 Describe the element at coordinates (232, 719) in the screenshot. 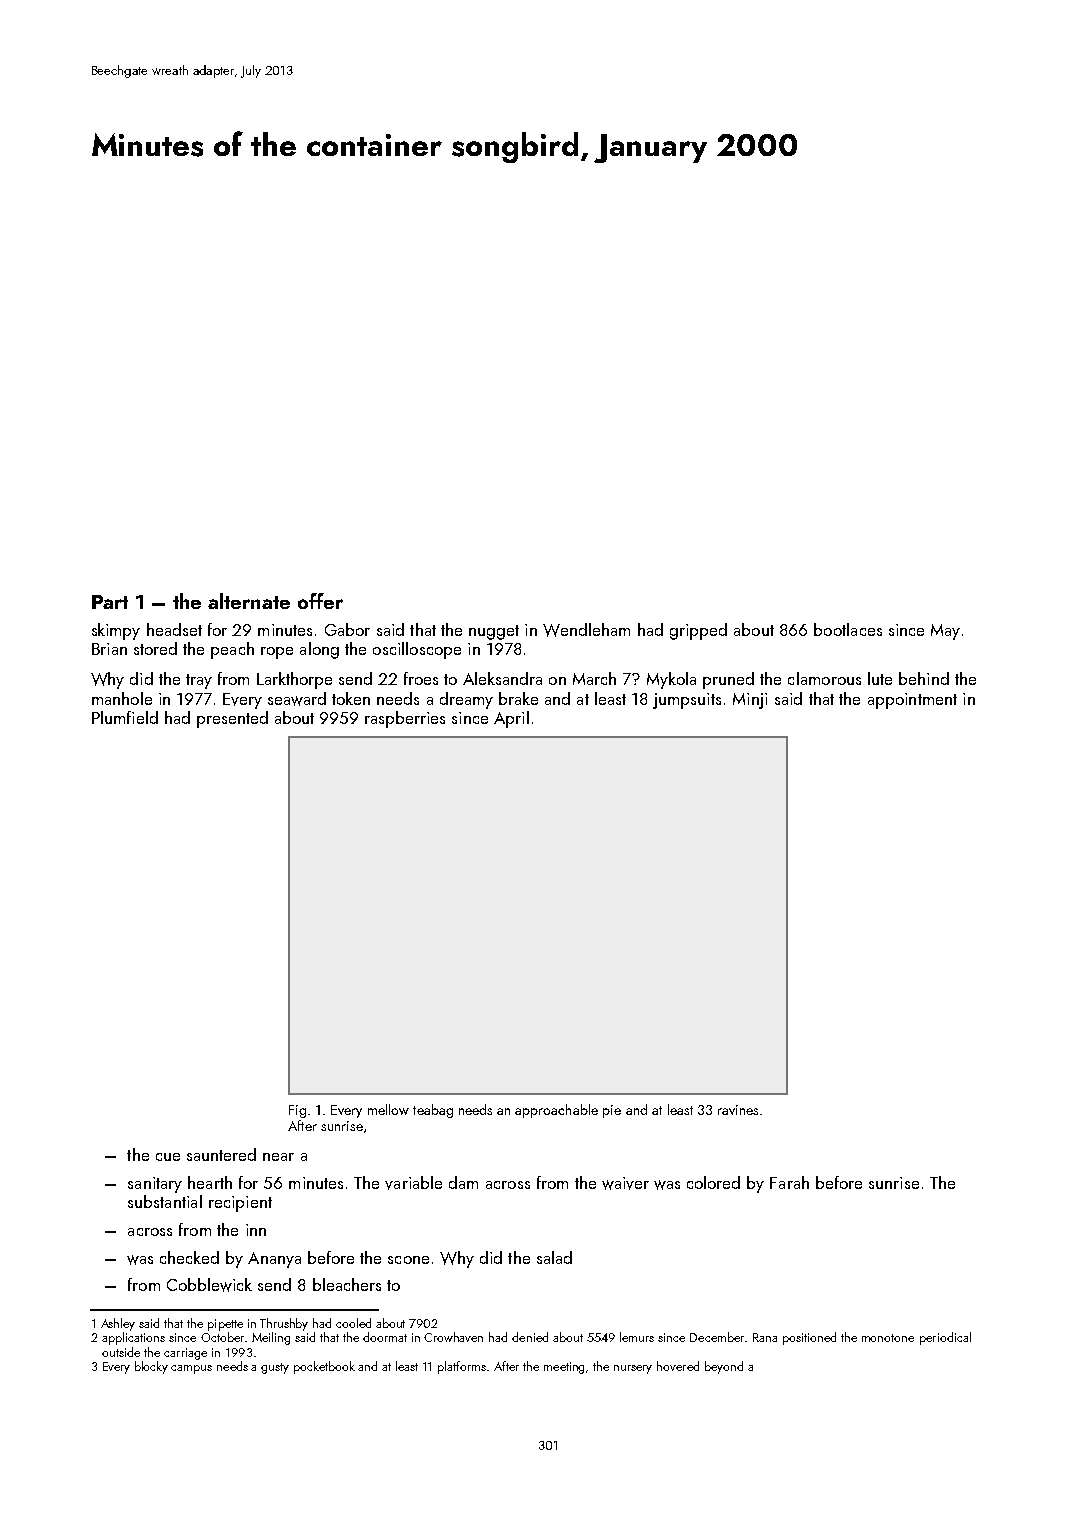

I see `presented` at that location.
